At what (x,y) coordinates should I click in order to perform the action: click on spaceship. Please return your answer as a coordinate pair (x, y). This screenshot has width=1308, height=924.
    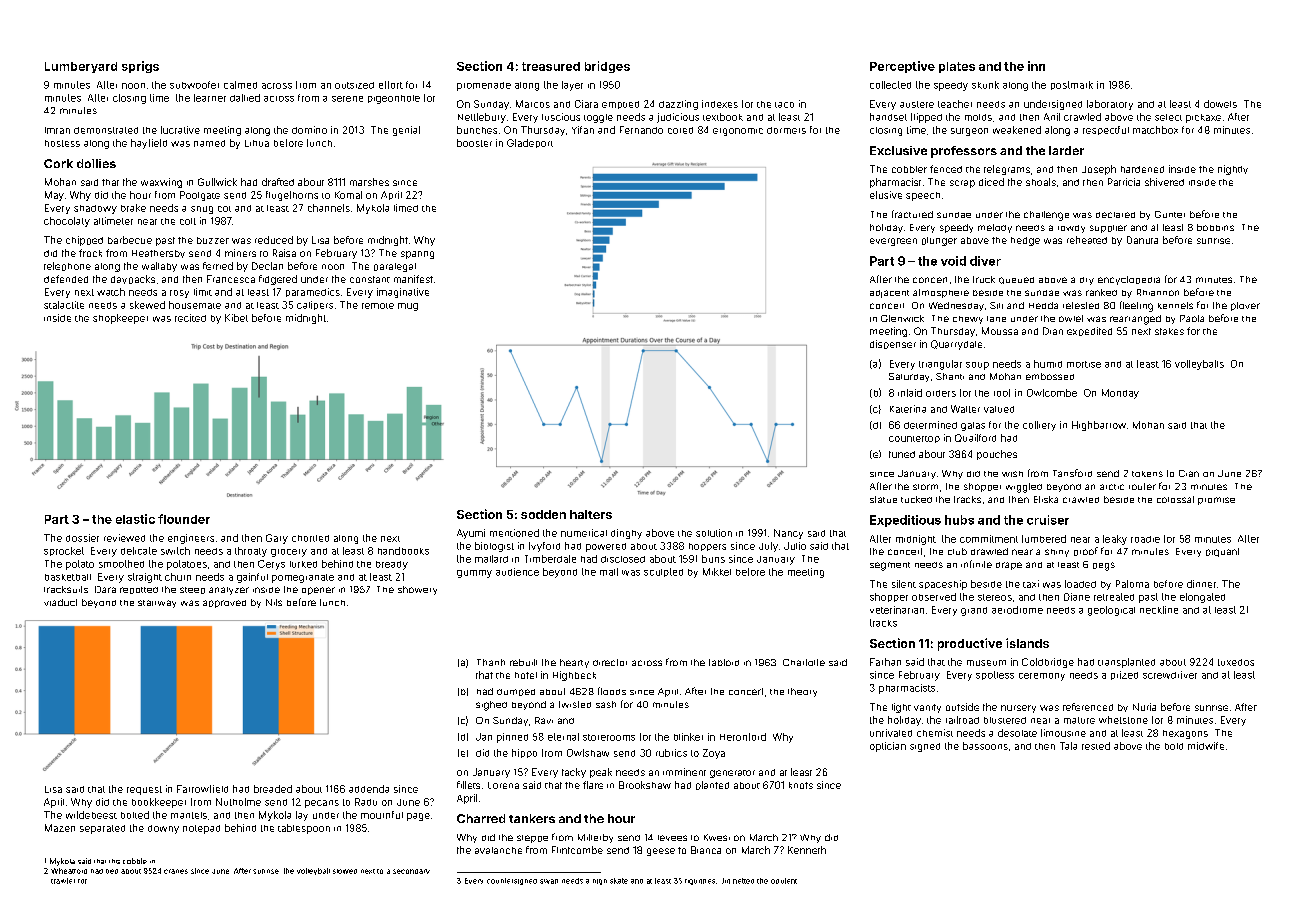
    Looking at the image, I should click on (943, 585).
